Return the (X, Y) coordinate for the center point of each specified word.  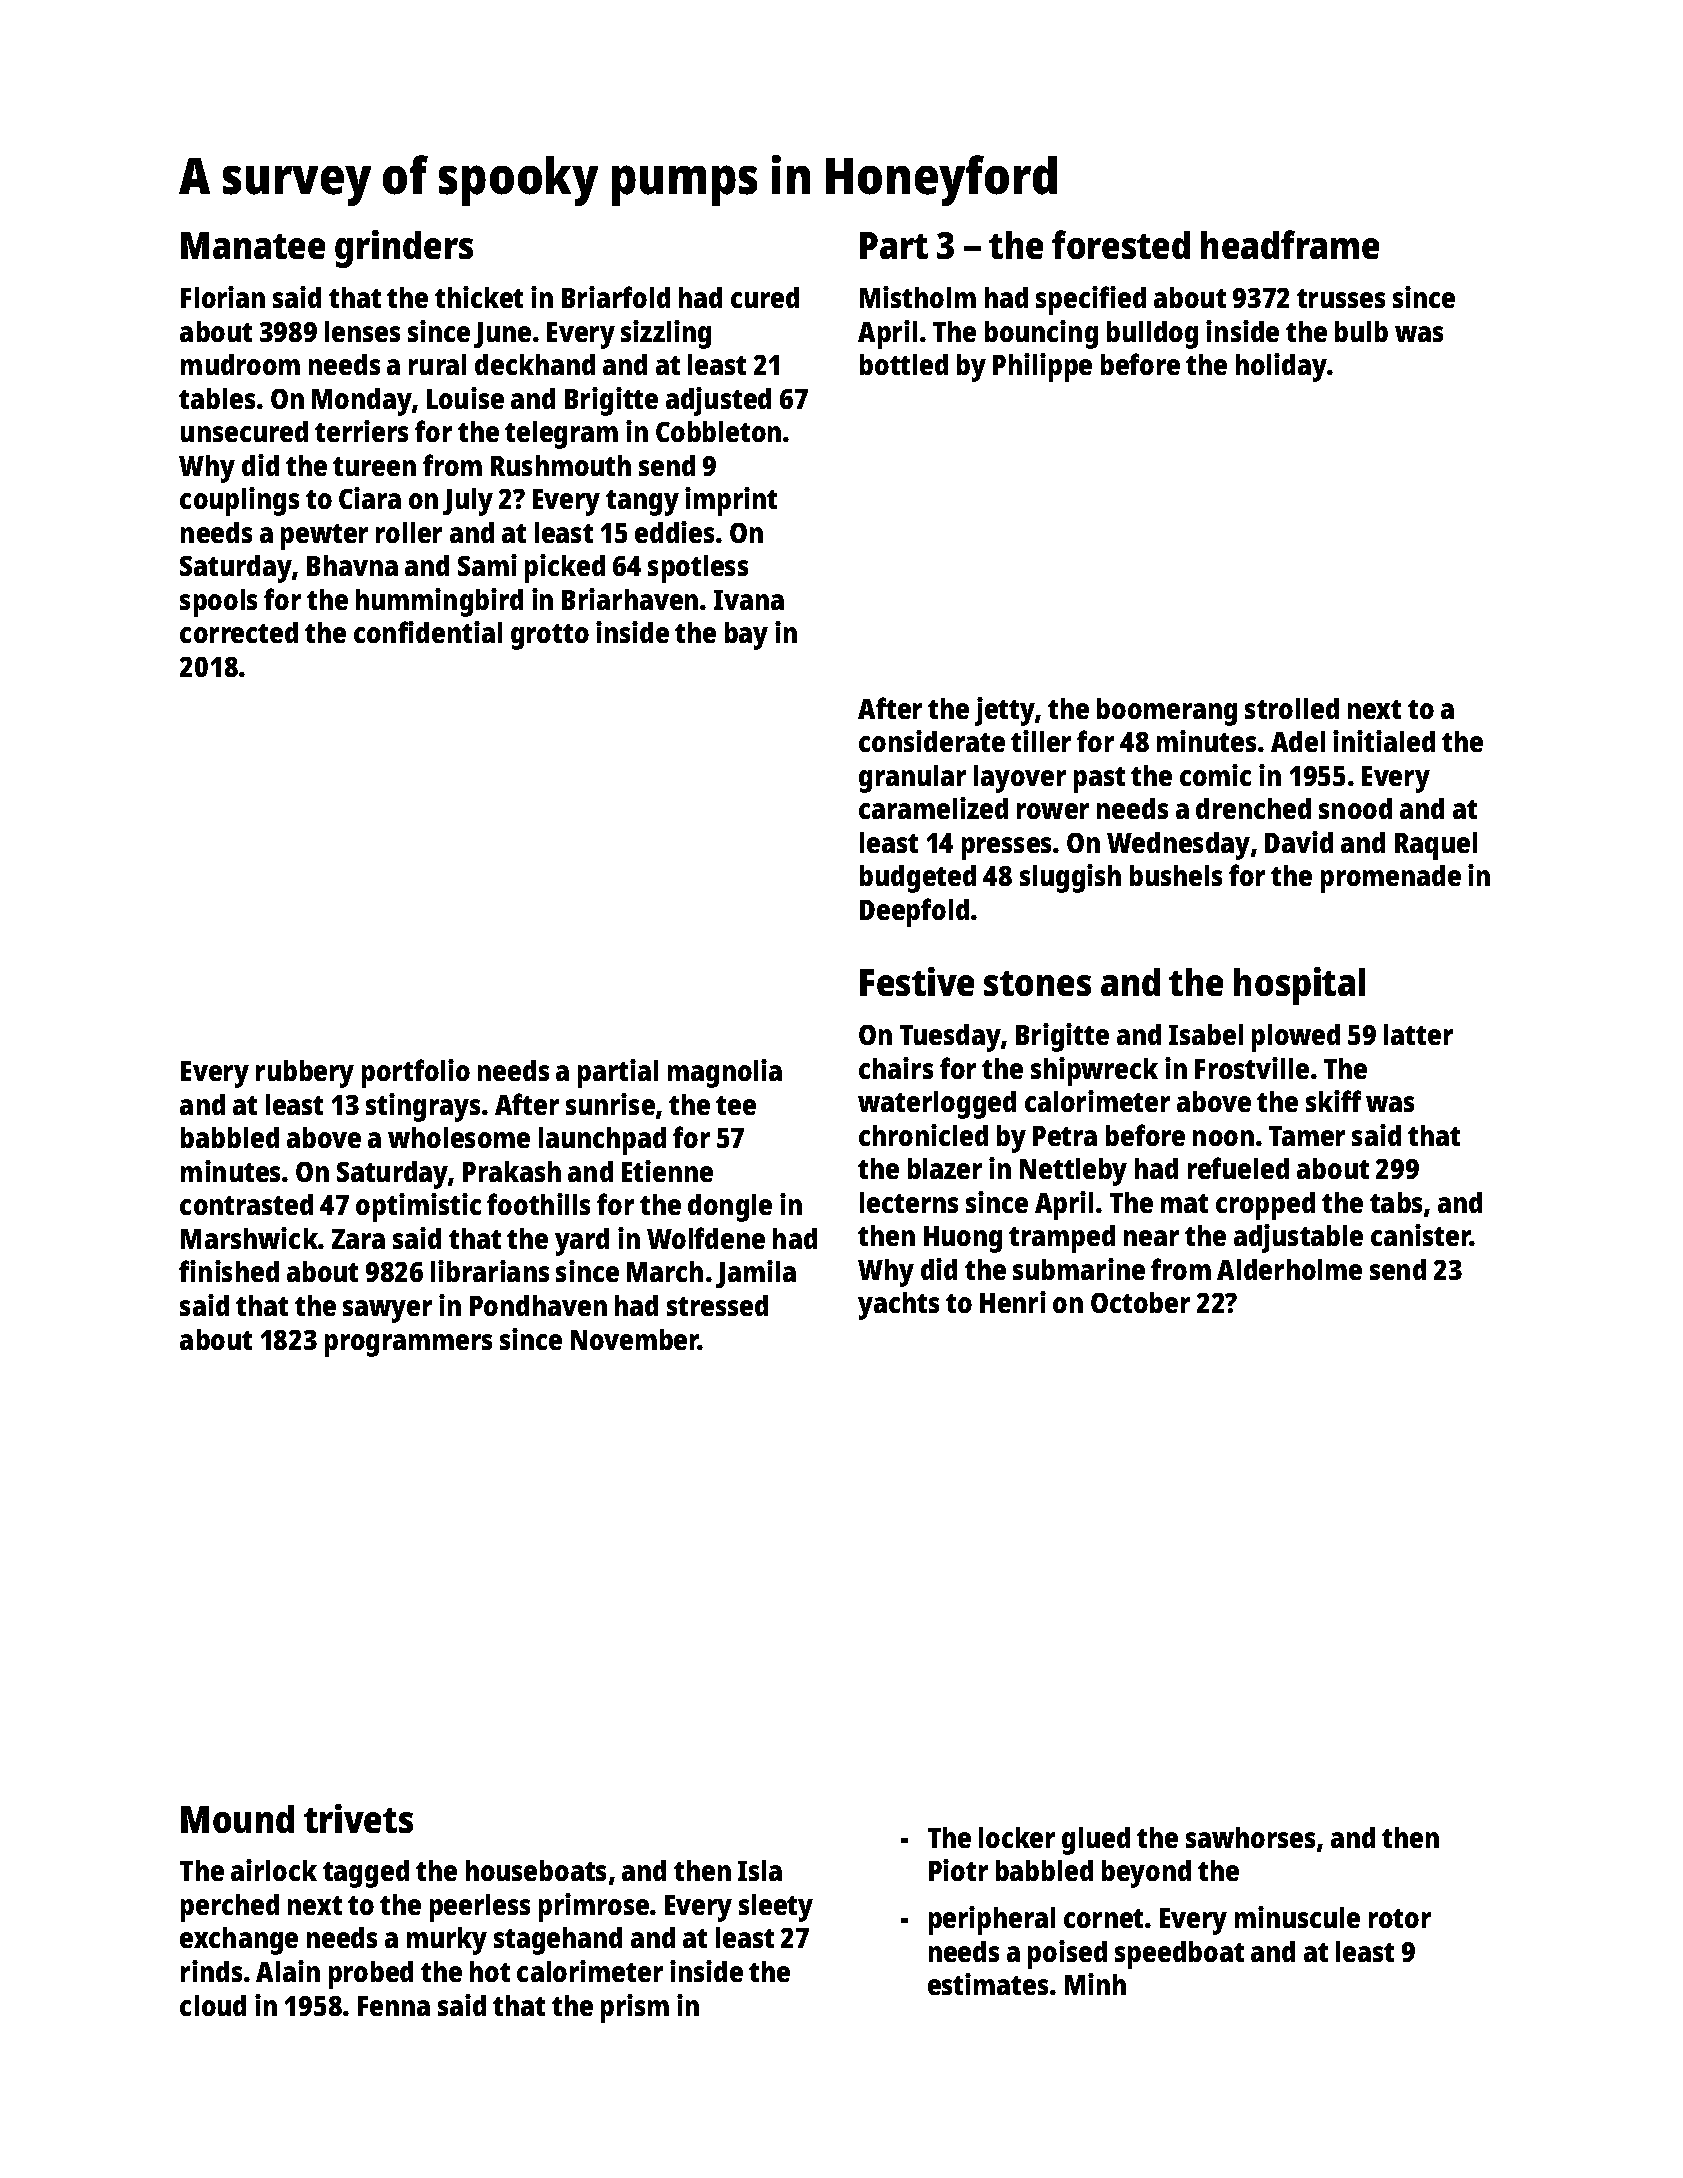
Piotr (958, 1870)
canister (1420, 1235)
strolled (1292, 708)
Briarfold (616, 297)
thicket (479, 297)
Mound (237, 1819)
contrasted (246, 1204)
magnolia (725, 1073)
